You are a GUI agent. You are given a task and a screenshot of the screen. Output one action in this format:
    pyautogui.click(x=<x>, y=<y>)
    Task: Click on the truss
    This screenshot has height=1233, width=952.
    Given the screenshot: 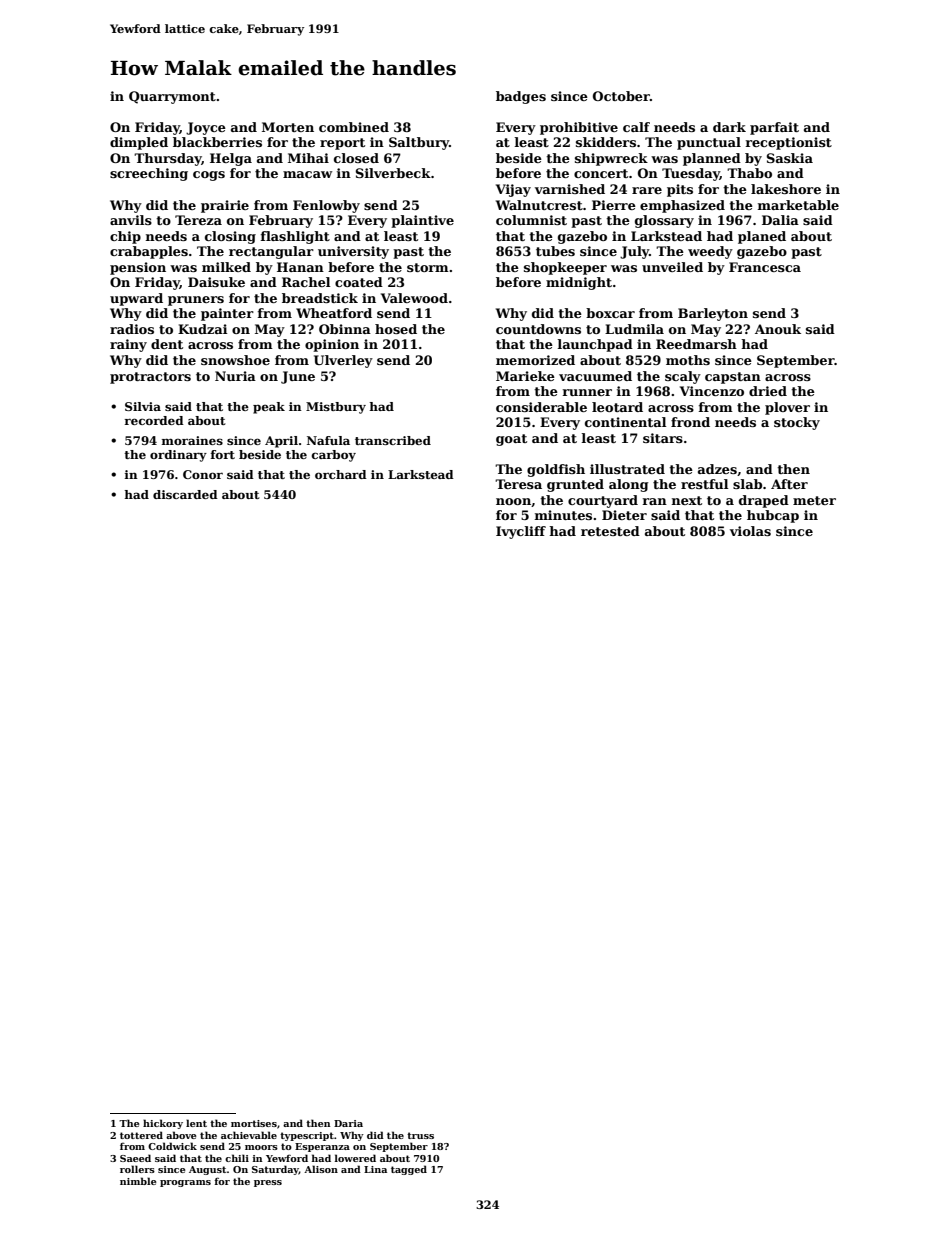 What is the action you would take?
    pyautogui.click(x=420, y=1135)
